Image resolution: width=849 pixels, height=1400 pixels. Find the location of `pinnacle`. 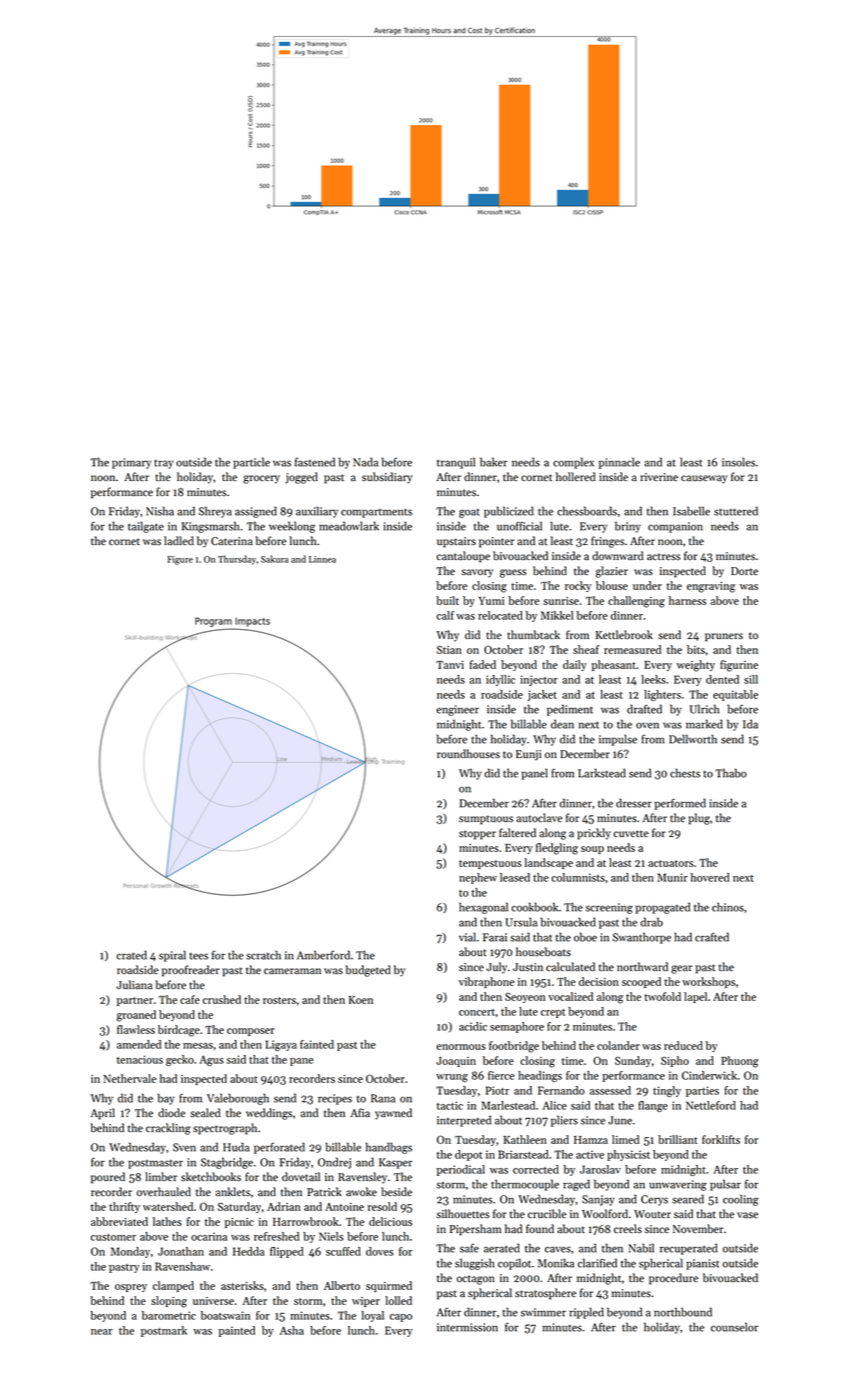

pinnacle is located at coordinates (619, 463).
